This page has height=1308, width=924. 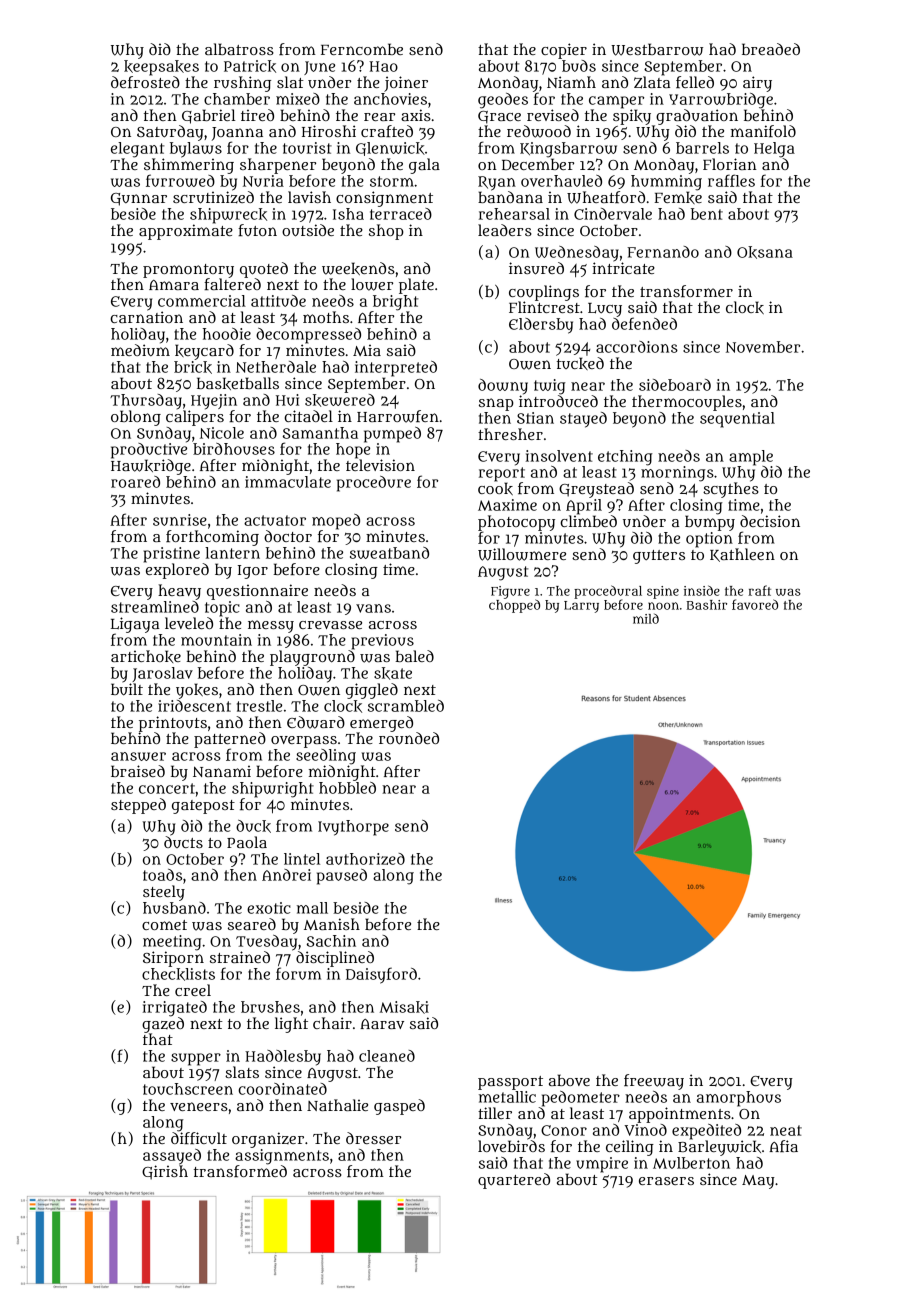 I want to click on Hawkridge, so click(x=151, y=467).
